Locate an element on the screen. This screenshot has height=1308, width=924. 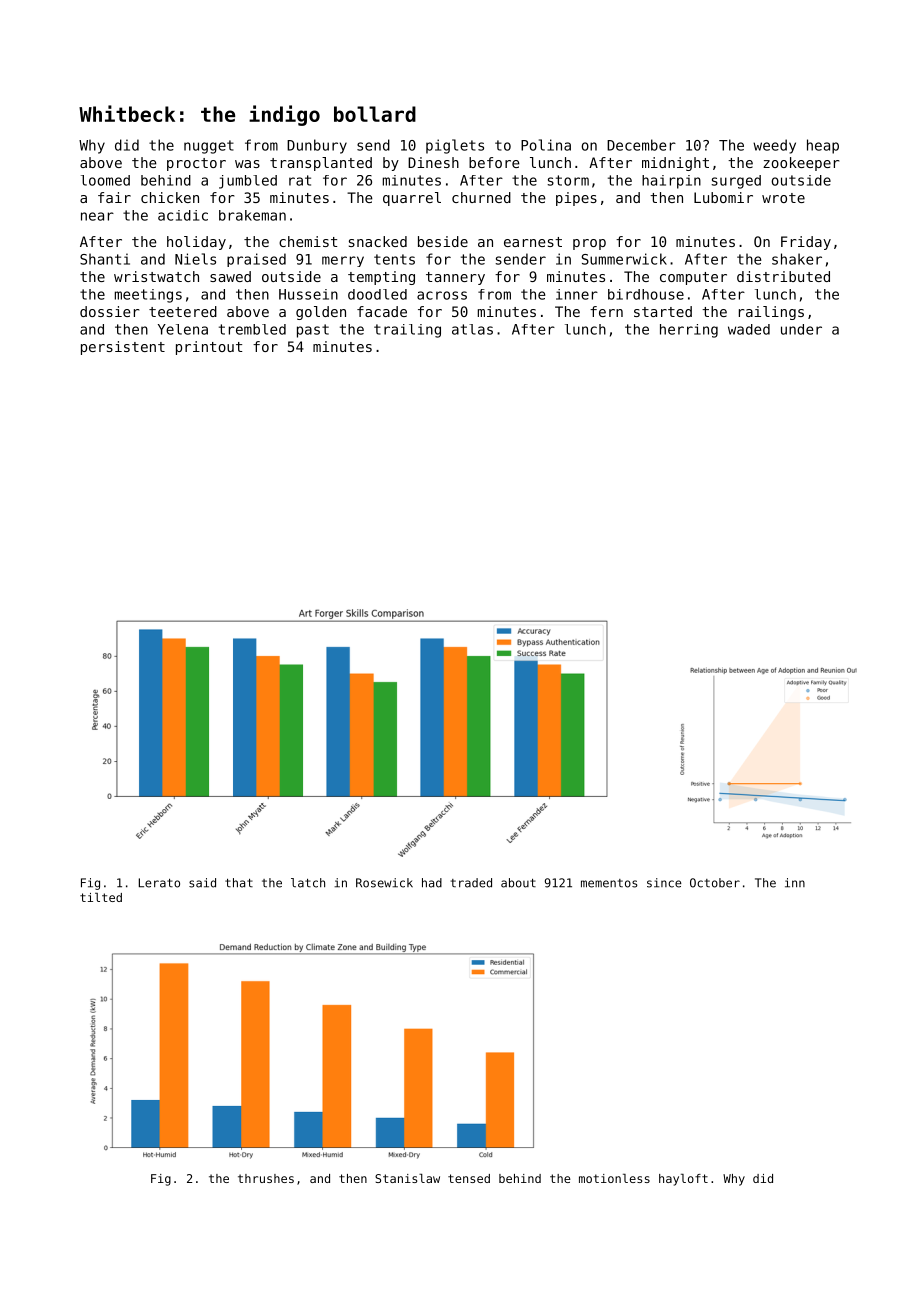
since is located at coordinates (664, 883).
